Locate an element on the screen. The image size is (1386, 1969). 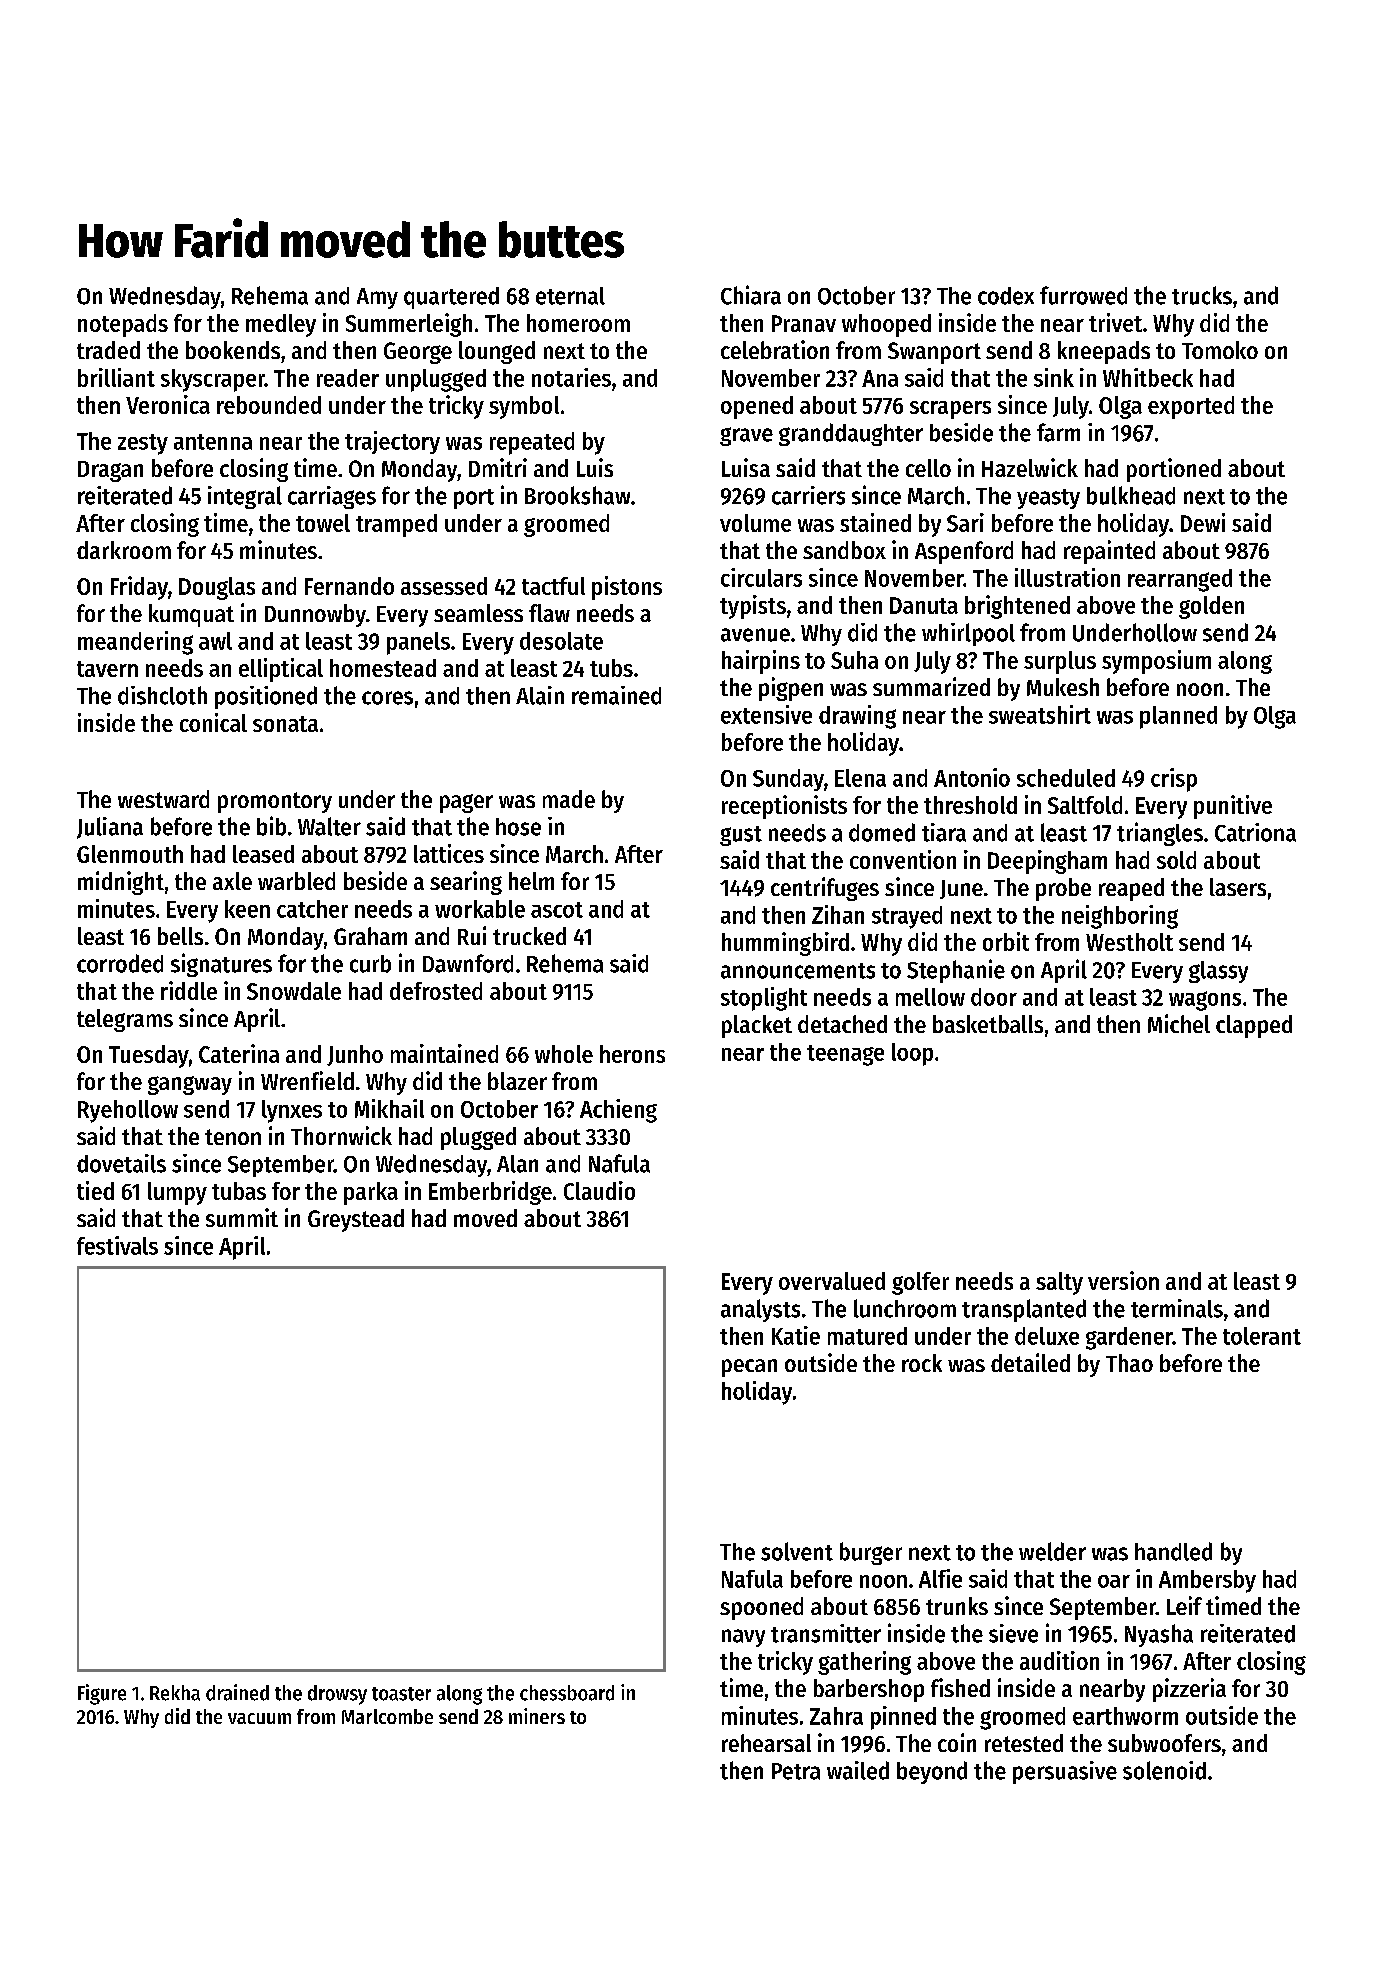
remained is located at coordinates (616, 695).
